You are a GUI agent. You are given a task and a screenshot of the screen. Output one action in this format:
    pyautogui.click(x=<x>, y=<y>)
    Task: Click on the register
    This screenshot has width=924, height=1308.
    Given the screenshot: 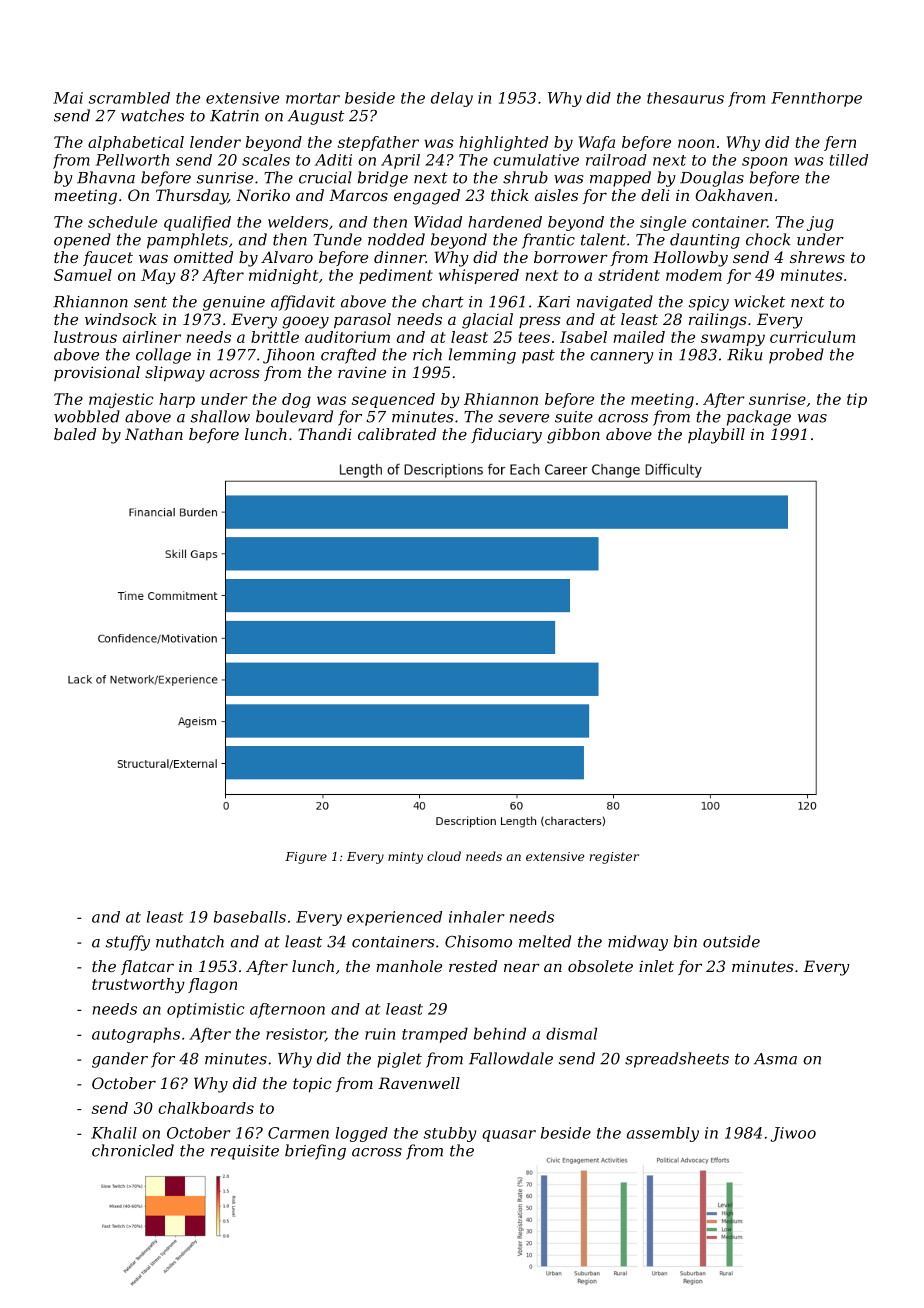 What is the action you would take?
    pyautogui.click(x=614, y=858)
